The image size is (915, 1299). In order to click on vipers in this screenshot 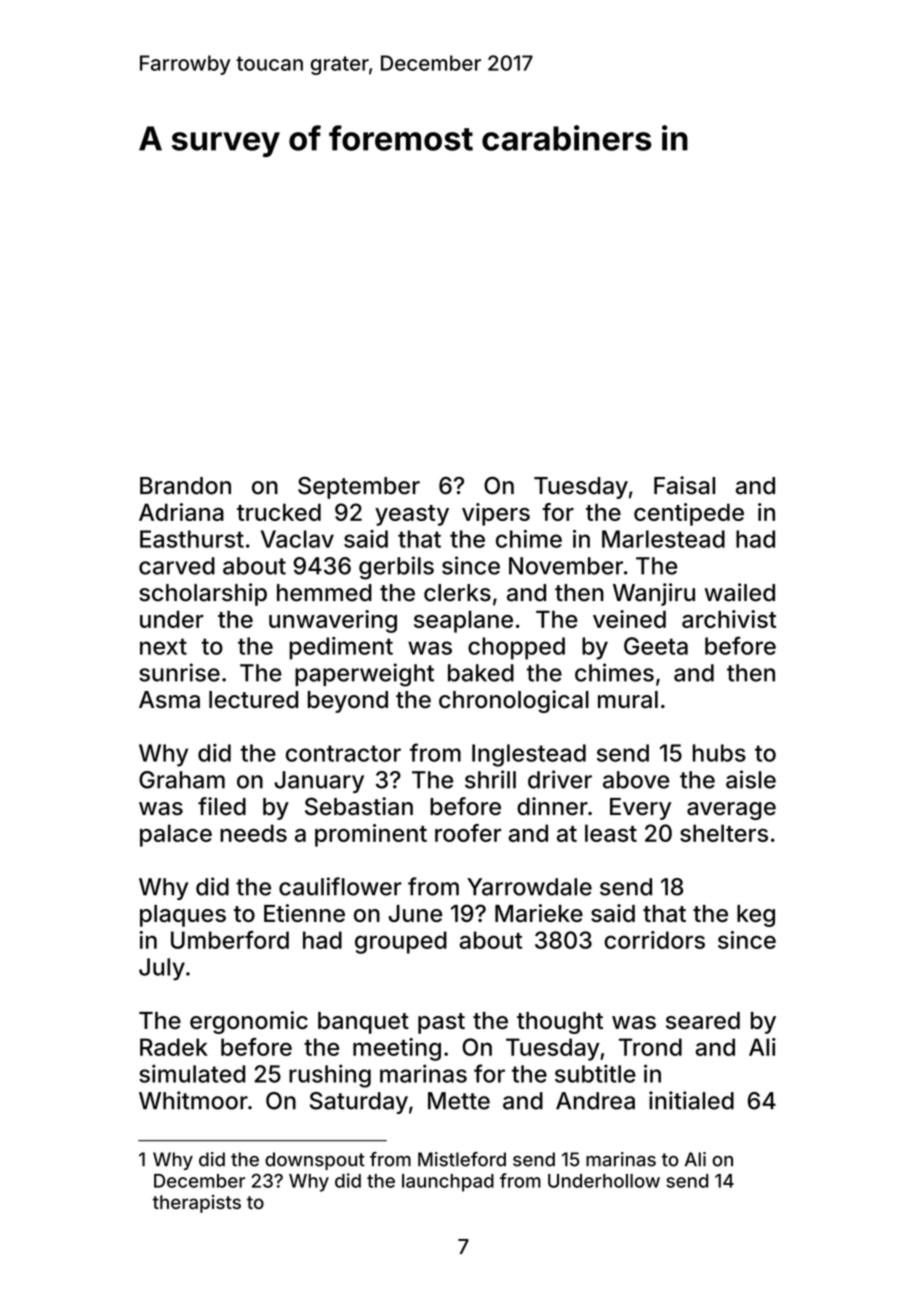, I will do `click(496, 514)`.
